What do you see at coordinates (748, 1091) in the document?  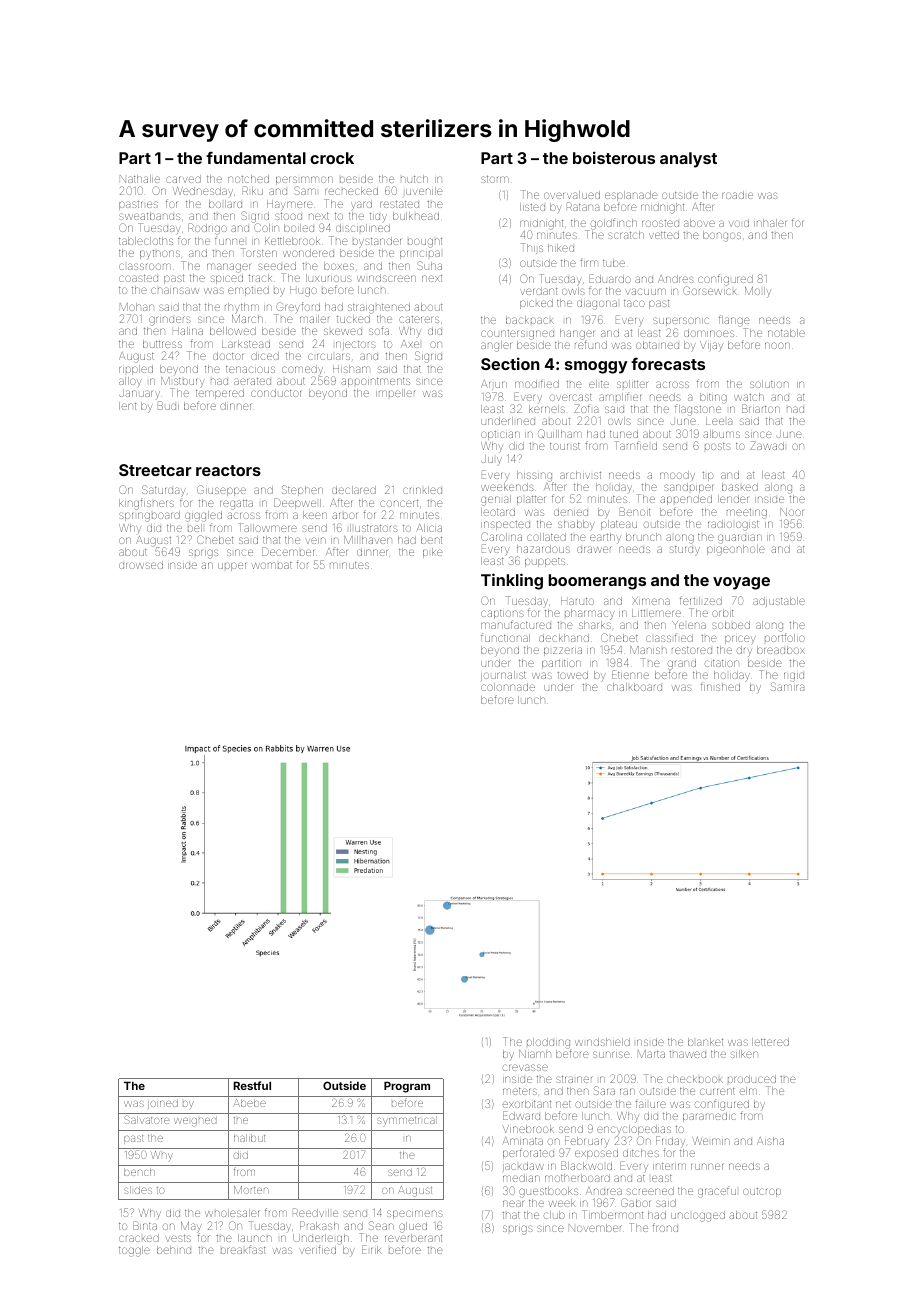 I see `elm` at bounding box center [748, 1091].
